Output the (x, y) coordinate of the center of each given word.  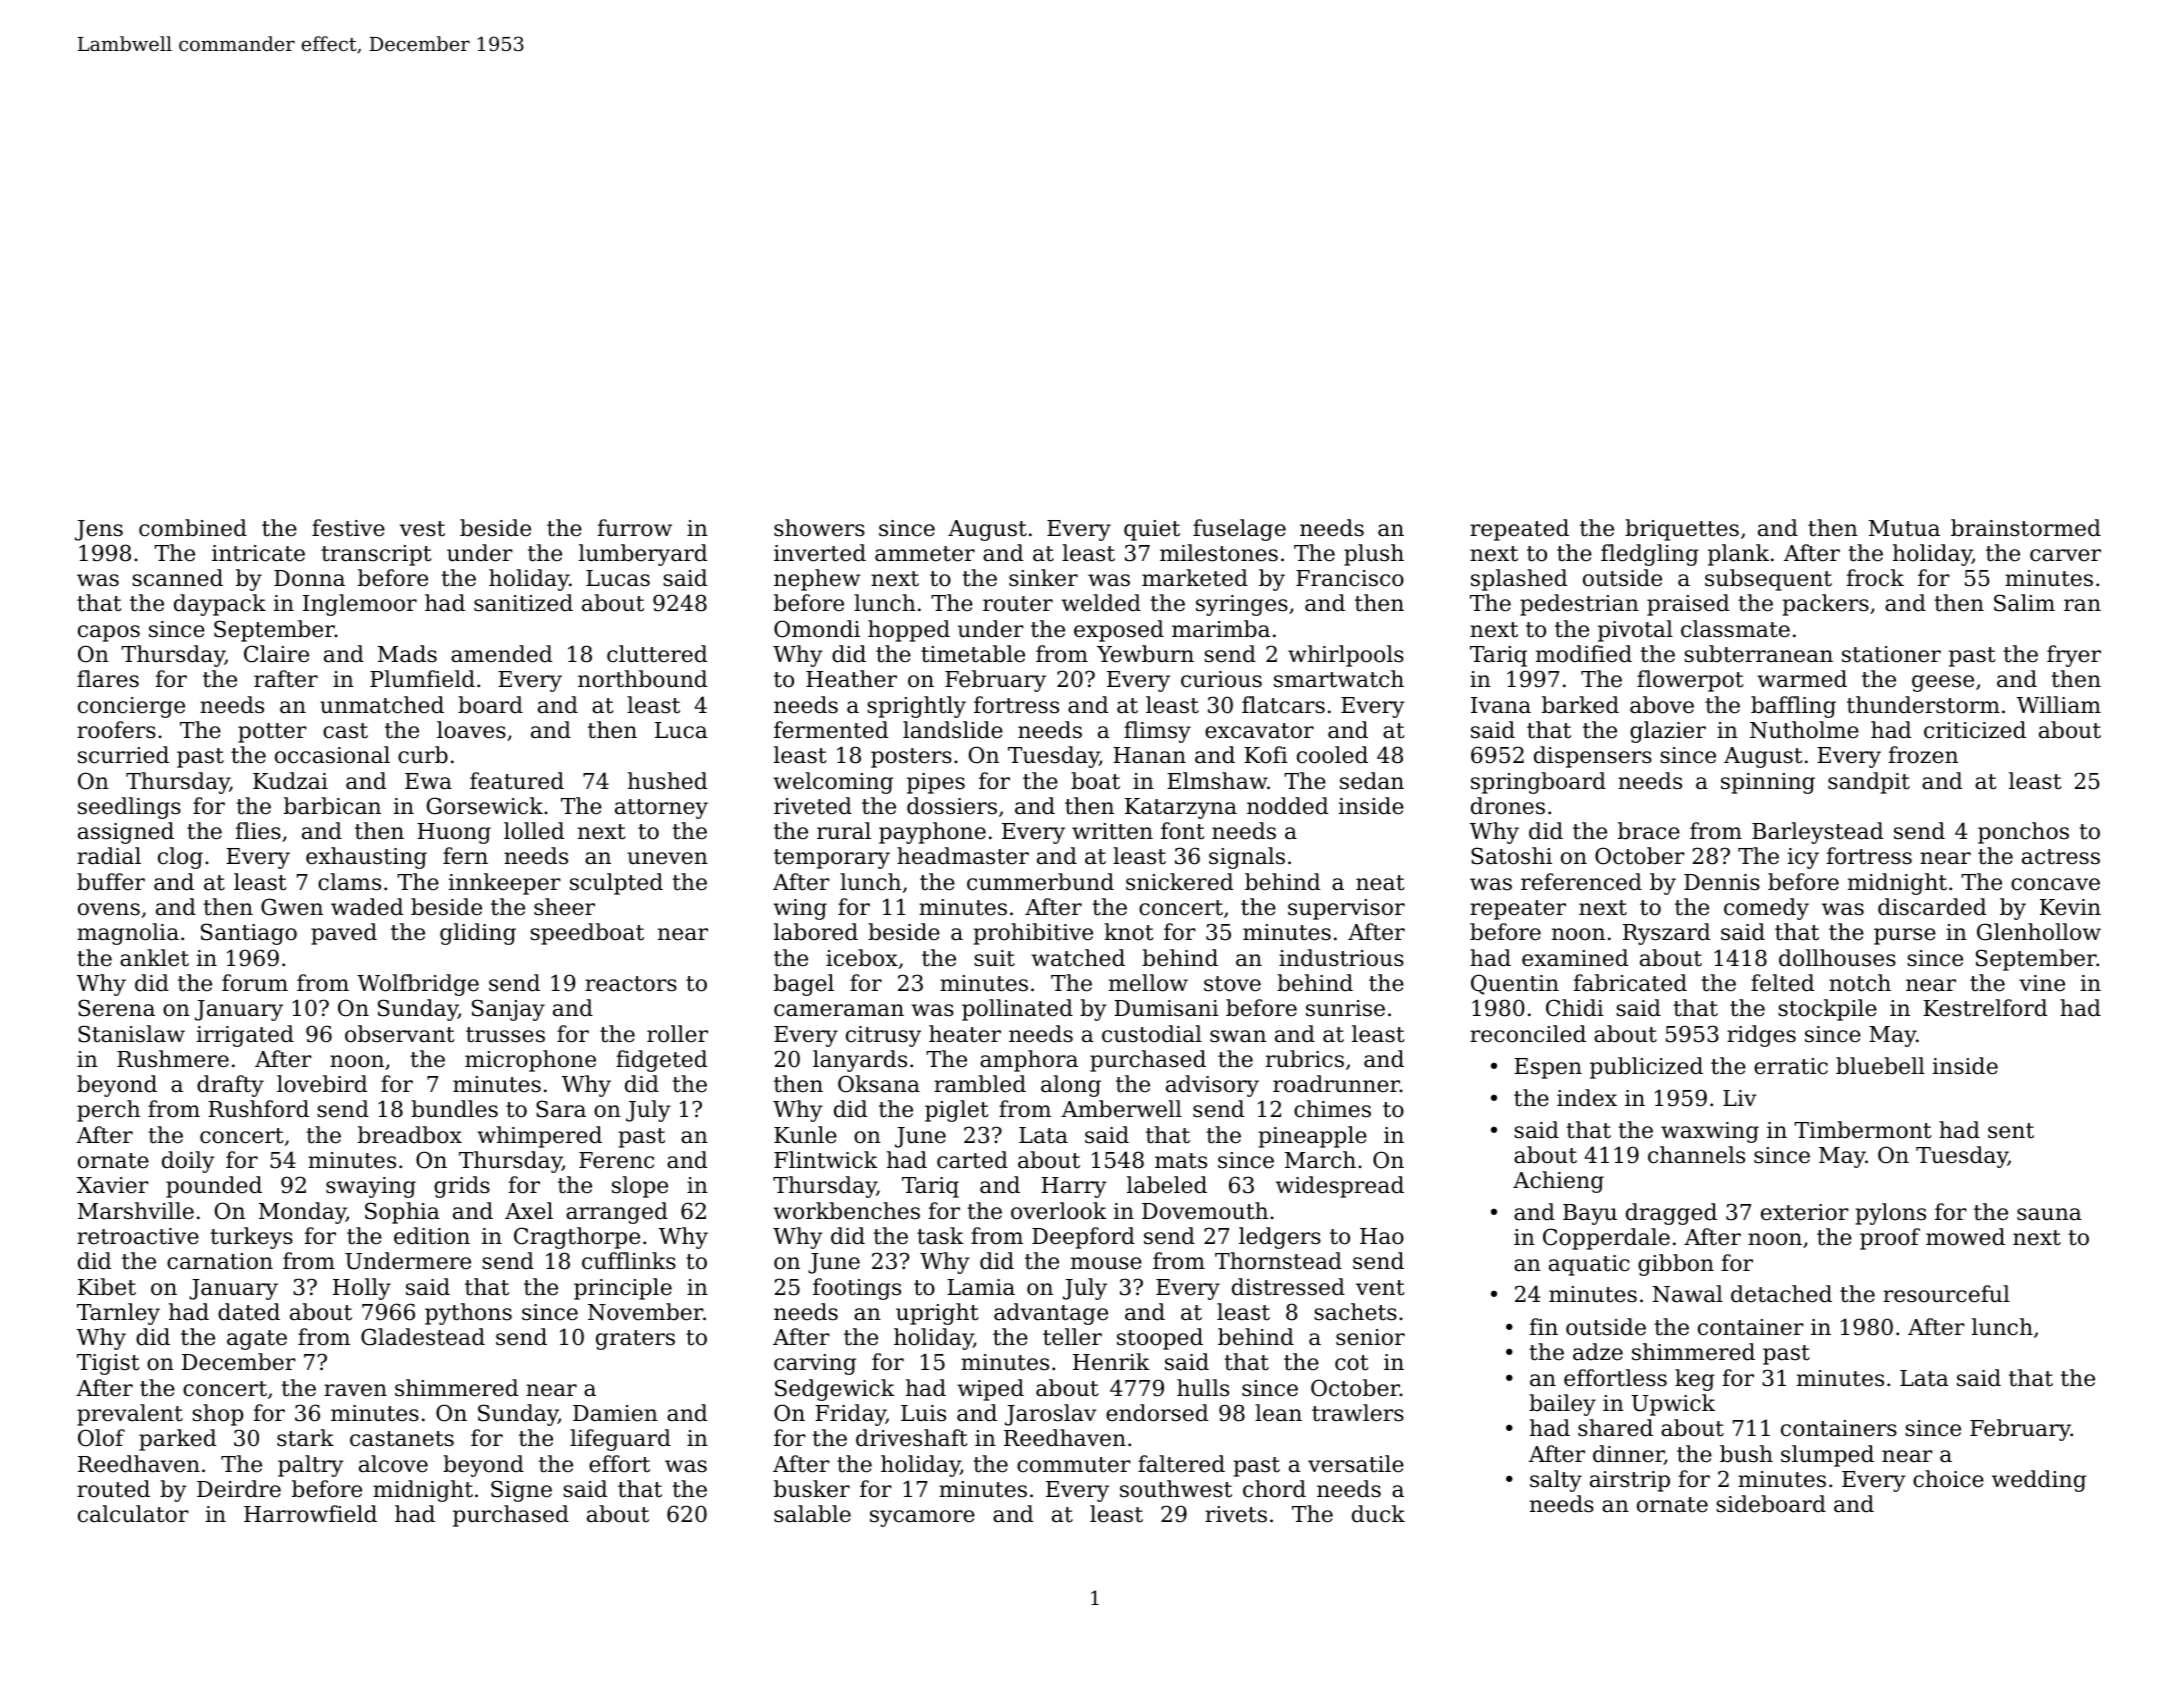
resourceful (1946, 1294)
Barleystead (1817, 833)
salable (812, 1514)
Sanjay (508, 1010)
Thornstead (1278, 1261)
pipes (936, 783)
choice (1948, 1479)
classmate (1735, 629)
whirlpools (1346, 656)
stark (305, 1438)
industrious (1341, 958)
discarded (1932, 907)
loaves (471, 730)
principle (623, 1289)
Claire (276, 654)
